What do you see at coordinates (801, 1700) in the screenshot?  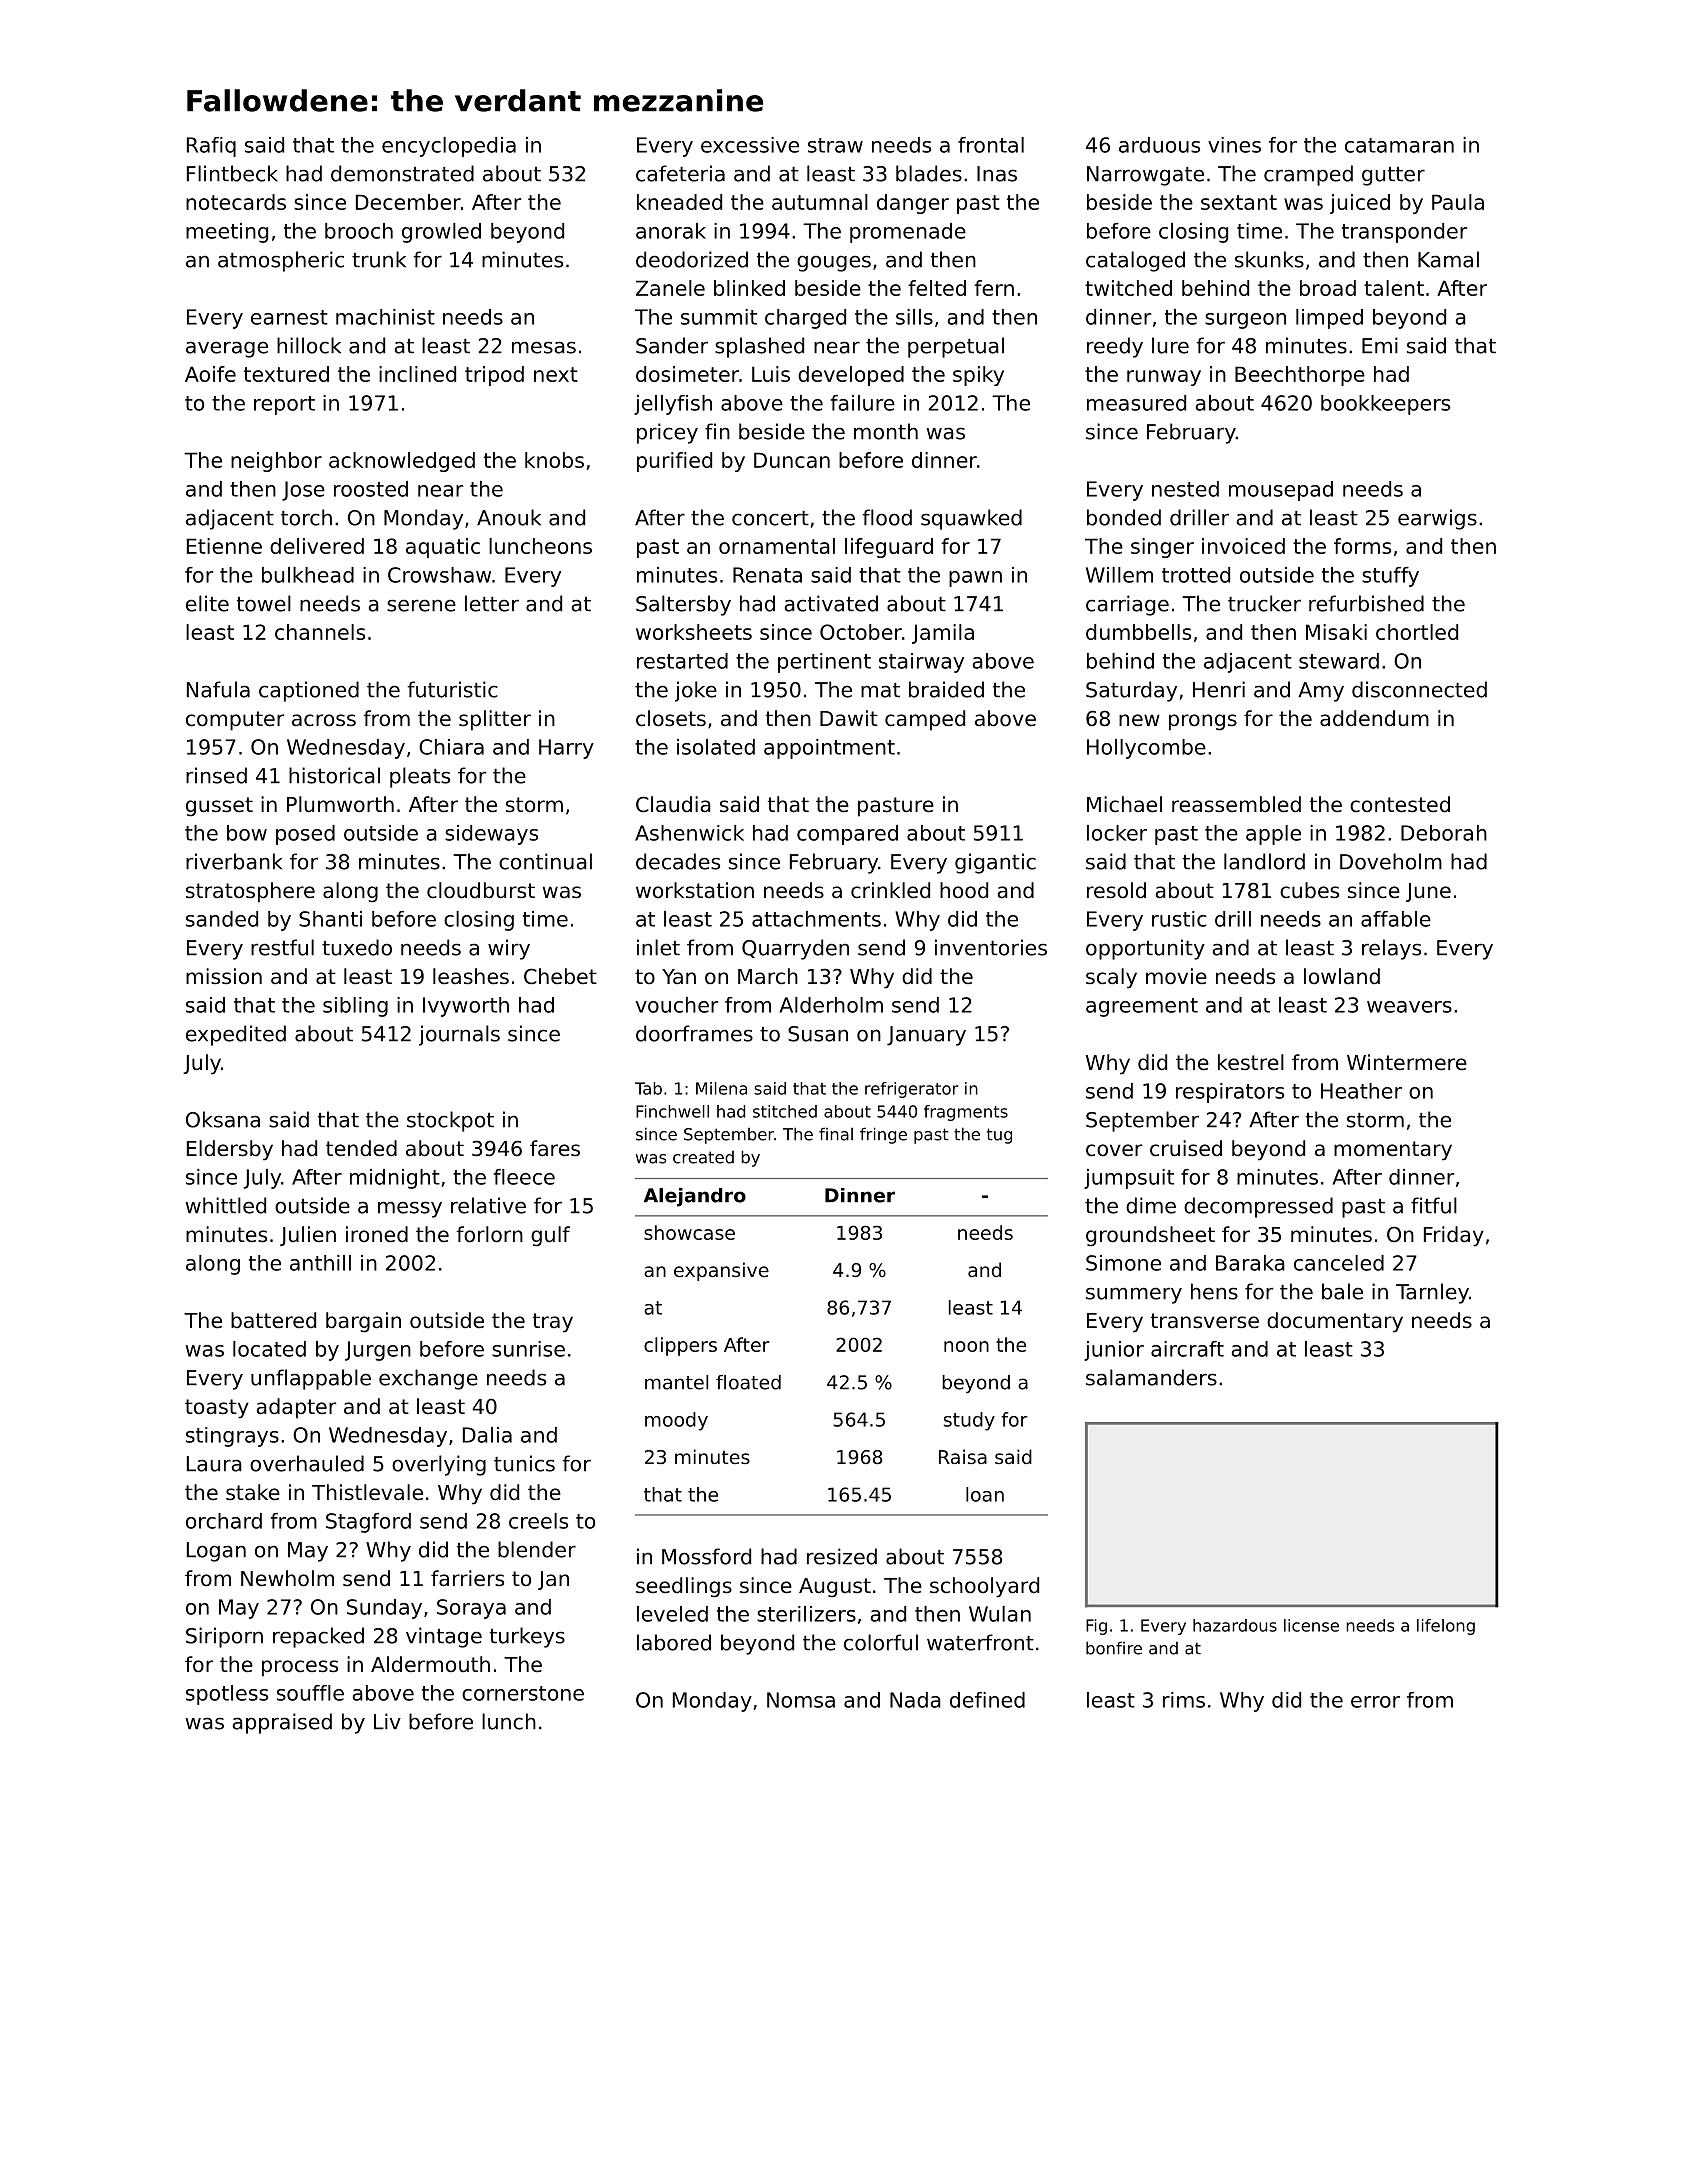 I see `Nomsa` at bounding box center [801, 1700].
